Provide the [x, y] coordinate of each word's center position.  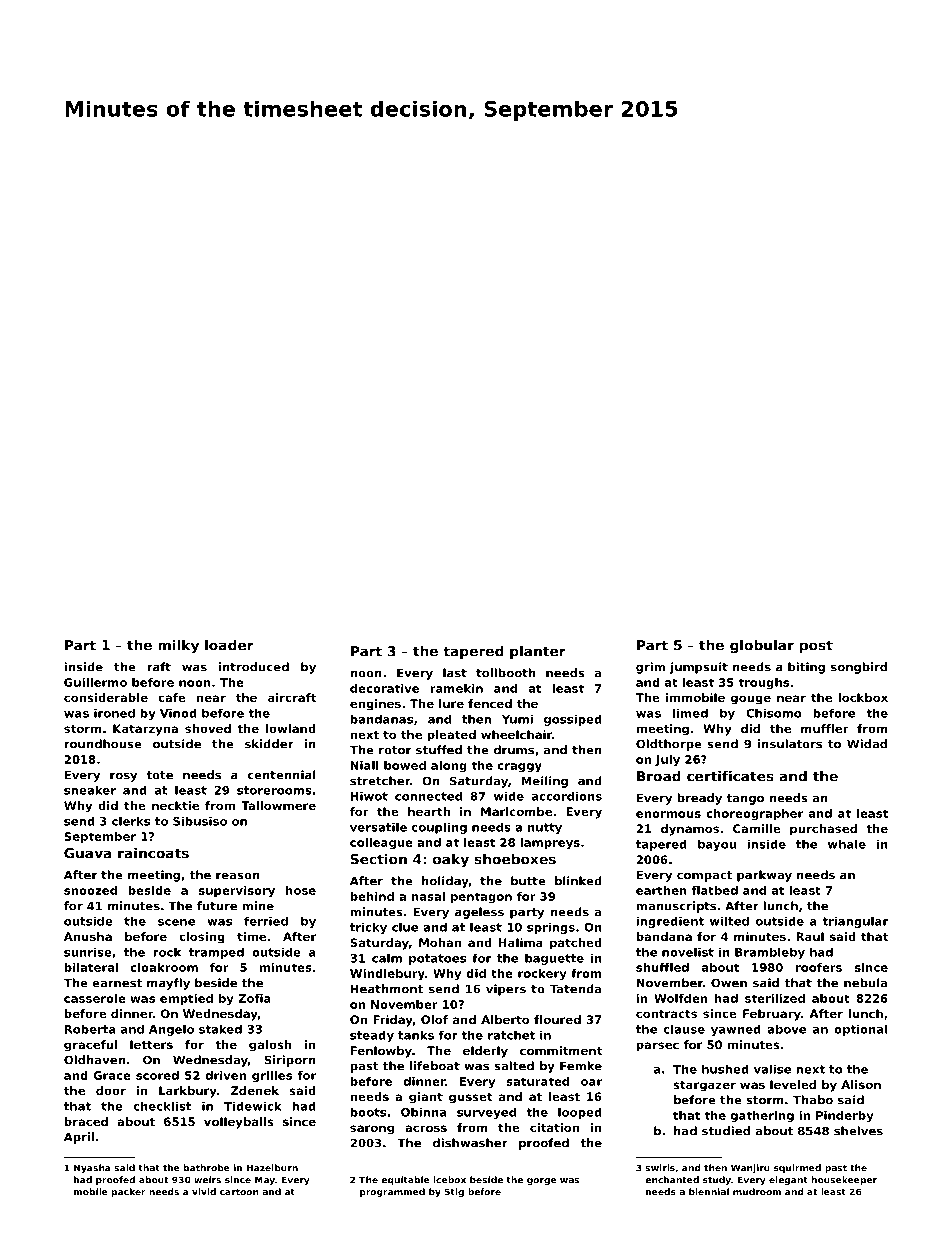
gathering [762, 1116]
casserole [95, 998]
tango [745, 799]
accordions [567, 796]
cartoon [239, 1192]
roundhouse [103, 744]
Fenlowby [381, 1052]
